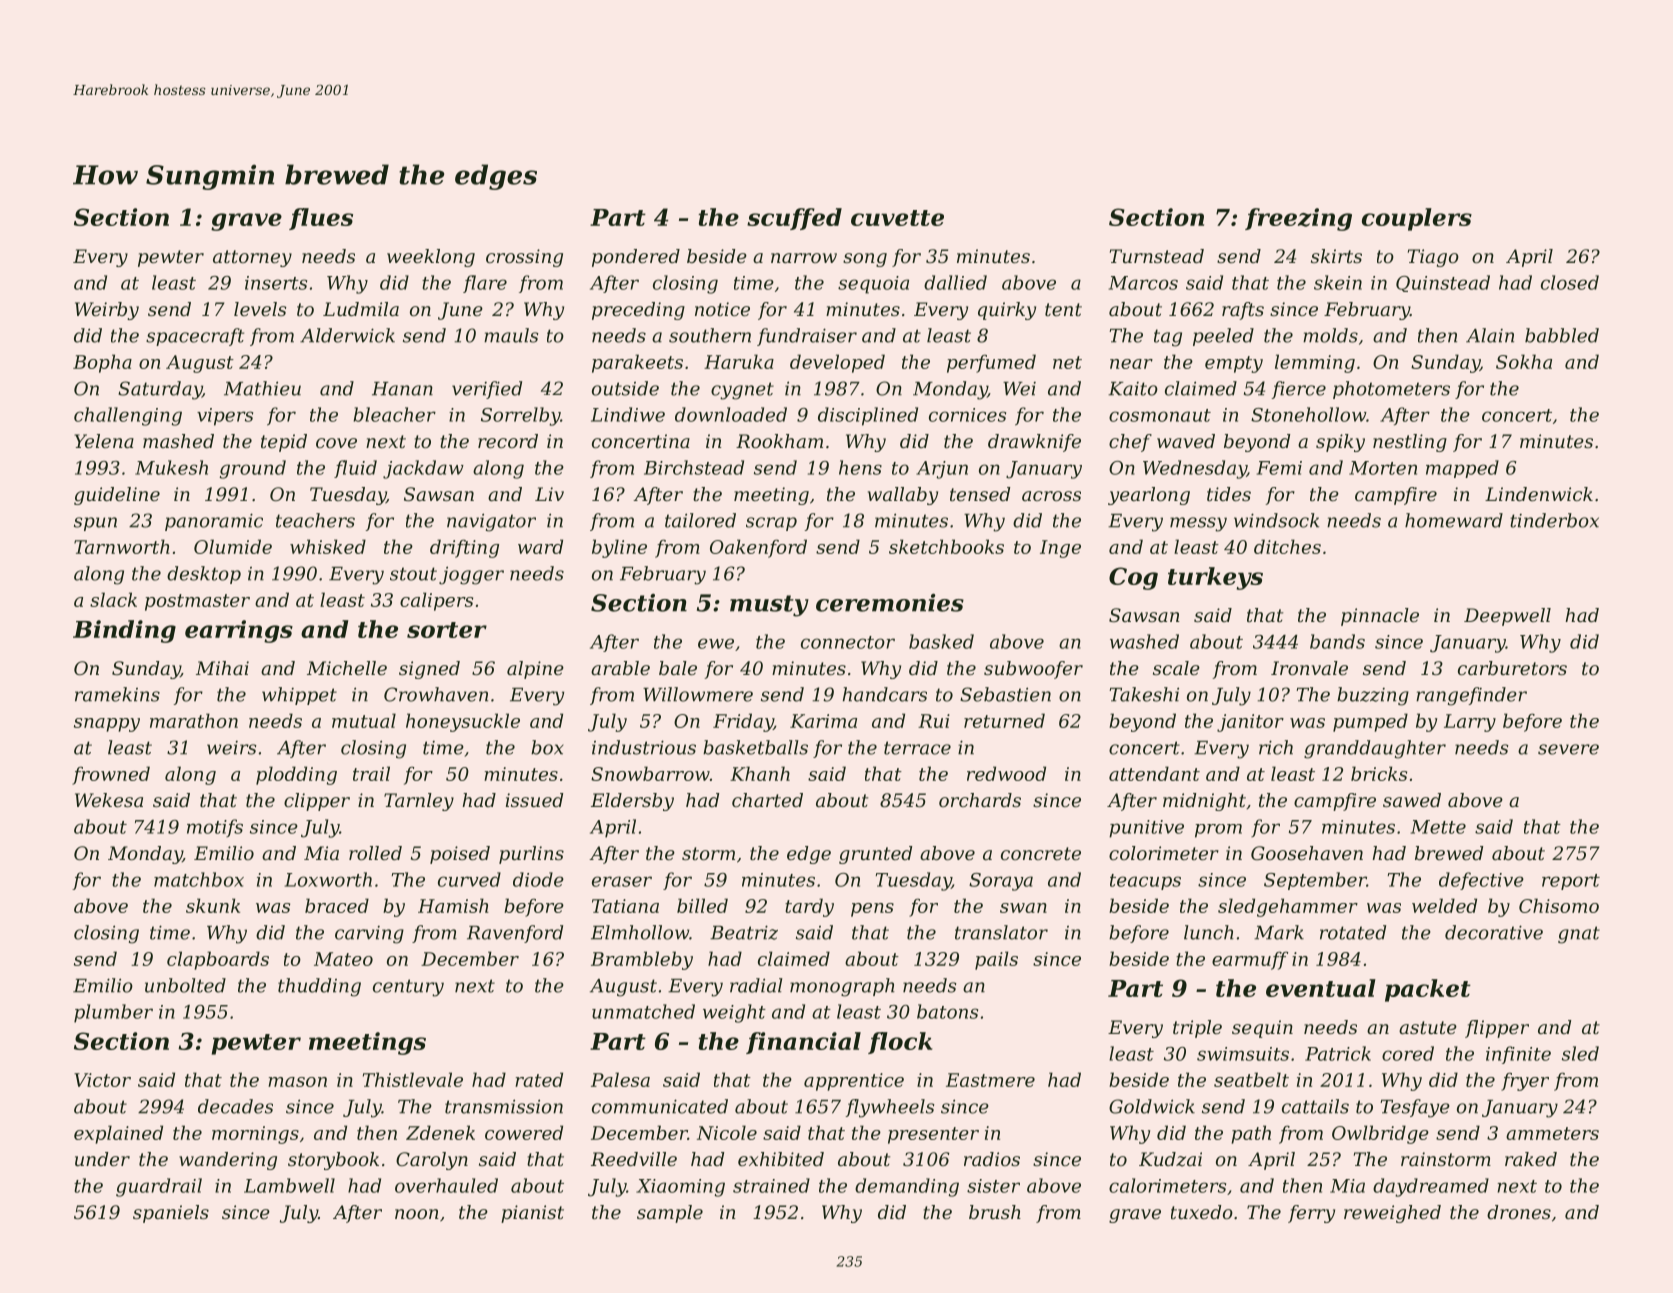 This document has height=1293, width=1673. I want to click on cuvette, so click(897, 218).
